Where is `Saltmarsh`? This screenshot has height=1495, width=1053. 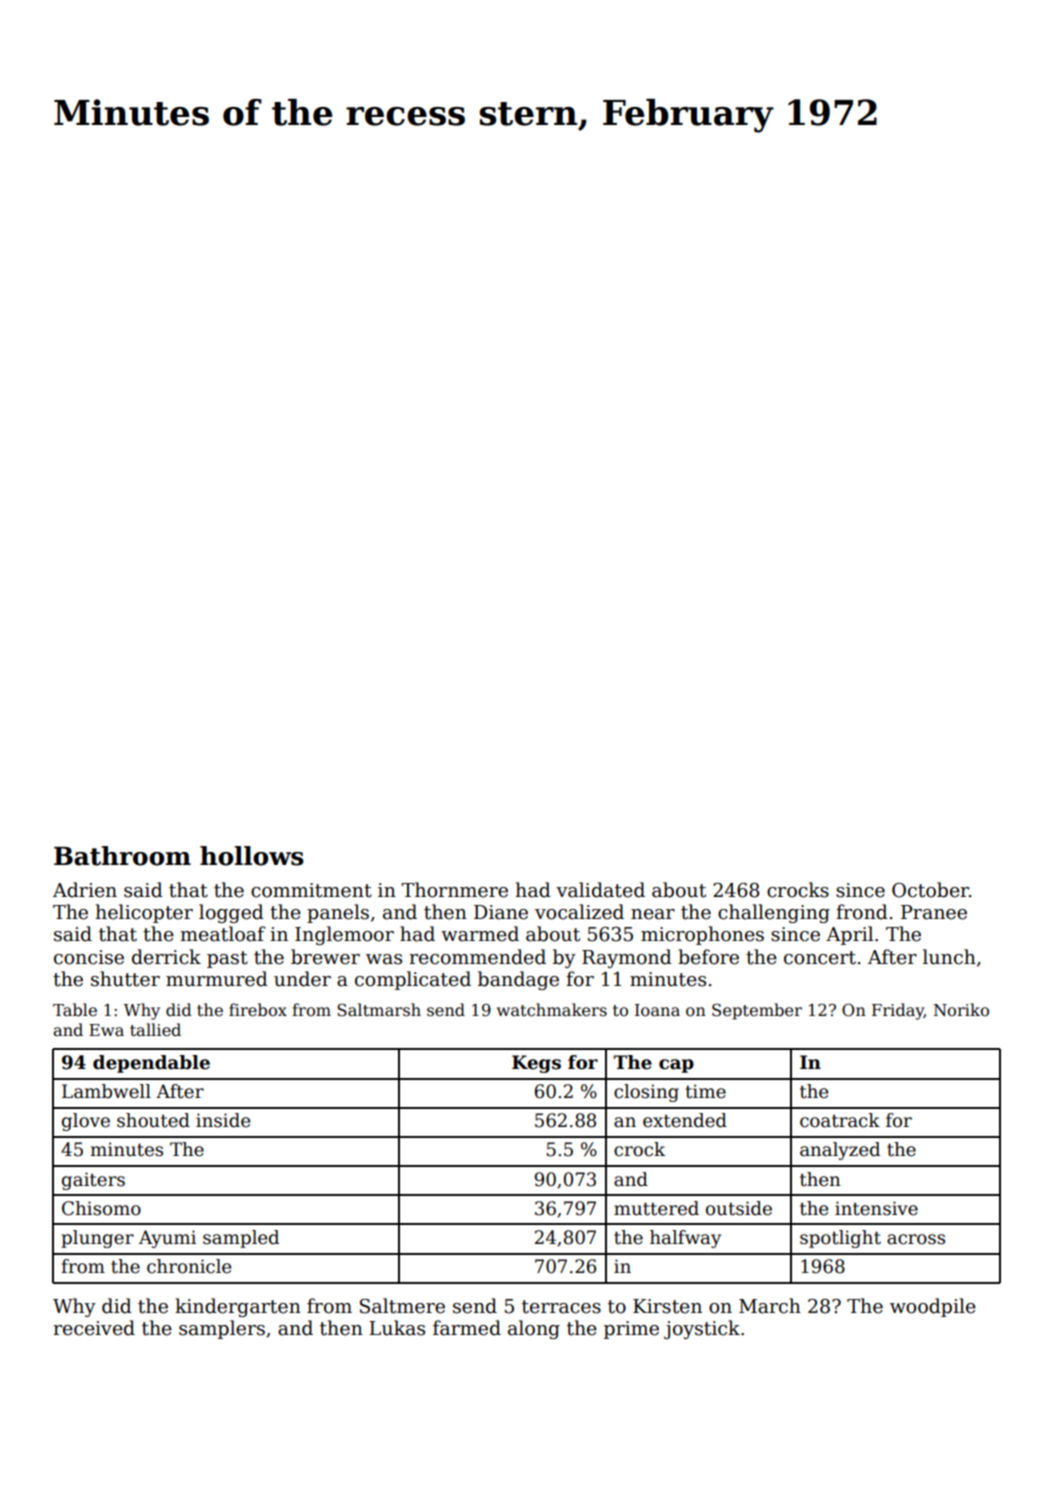 Saltmarsh is located at coordinates (379, 1010).
